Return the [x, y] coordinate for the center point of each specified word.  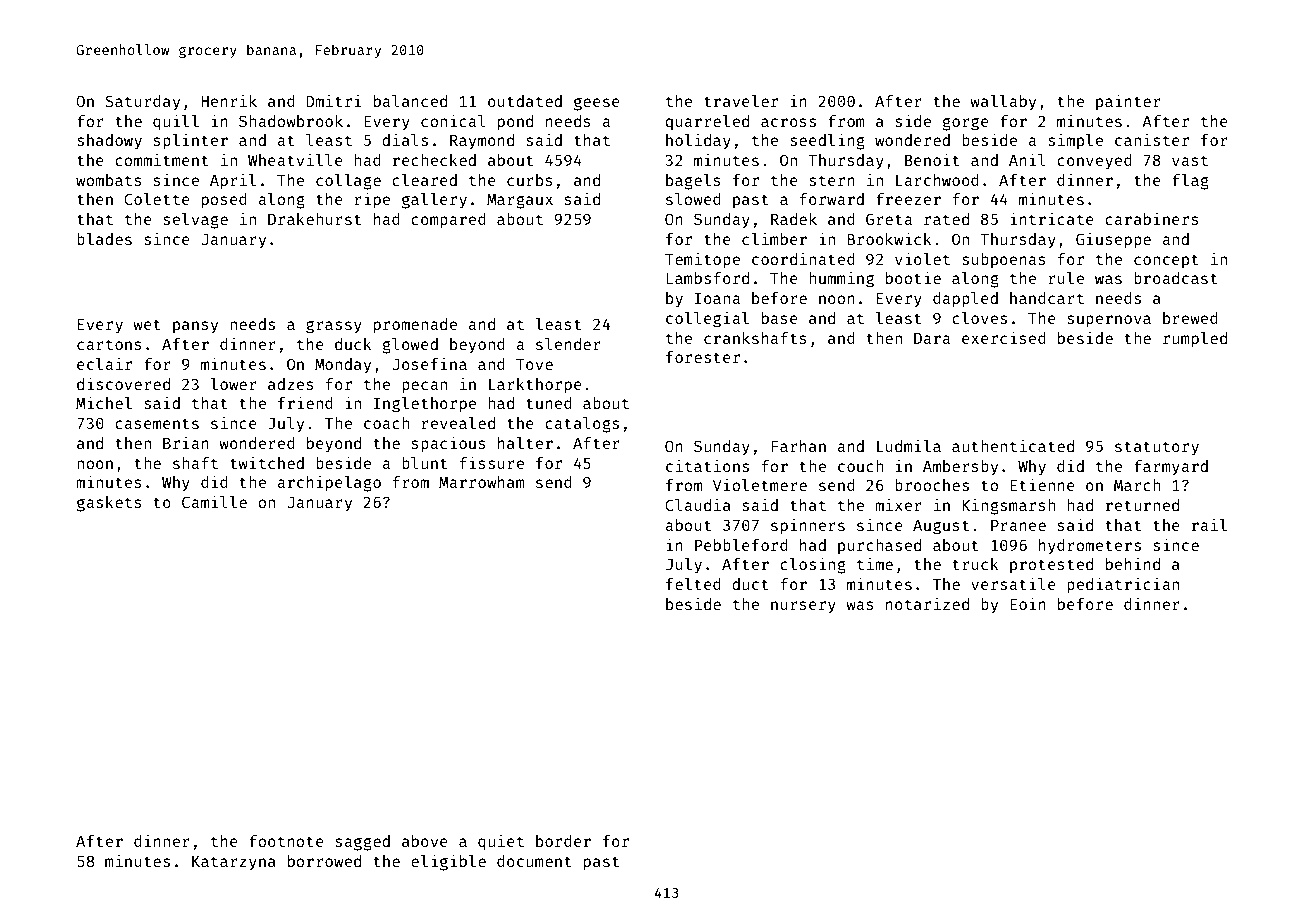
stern [832, 180]
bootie [913, 277]
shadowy [109, 142]
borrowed [324, 861]
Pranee [1018, 525]
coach [386, 423]
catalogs [582, 425]
